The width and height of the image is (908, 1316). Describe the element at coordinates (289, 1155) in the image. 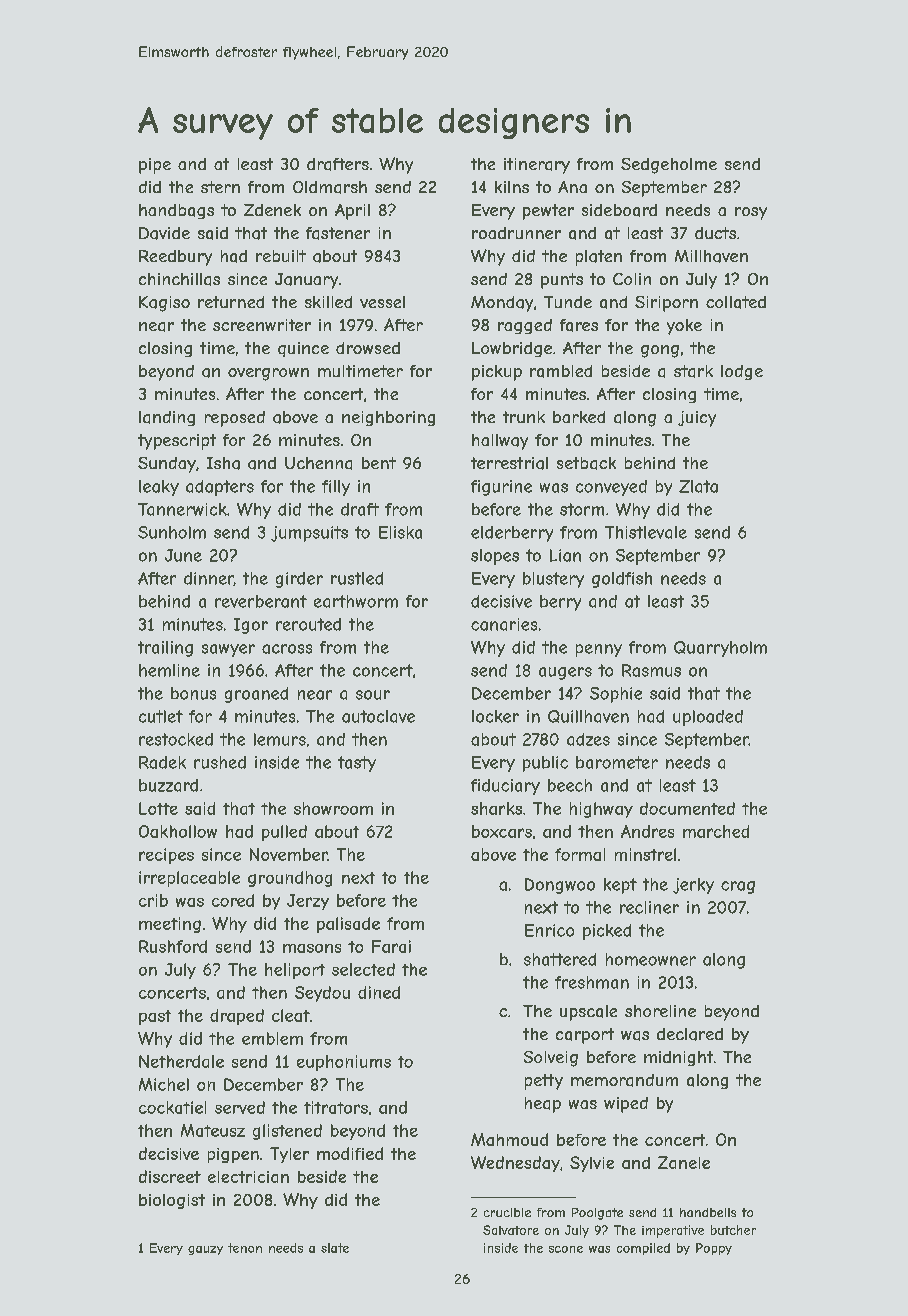

I see `Tyler` at that location.
